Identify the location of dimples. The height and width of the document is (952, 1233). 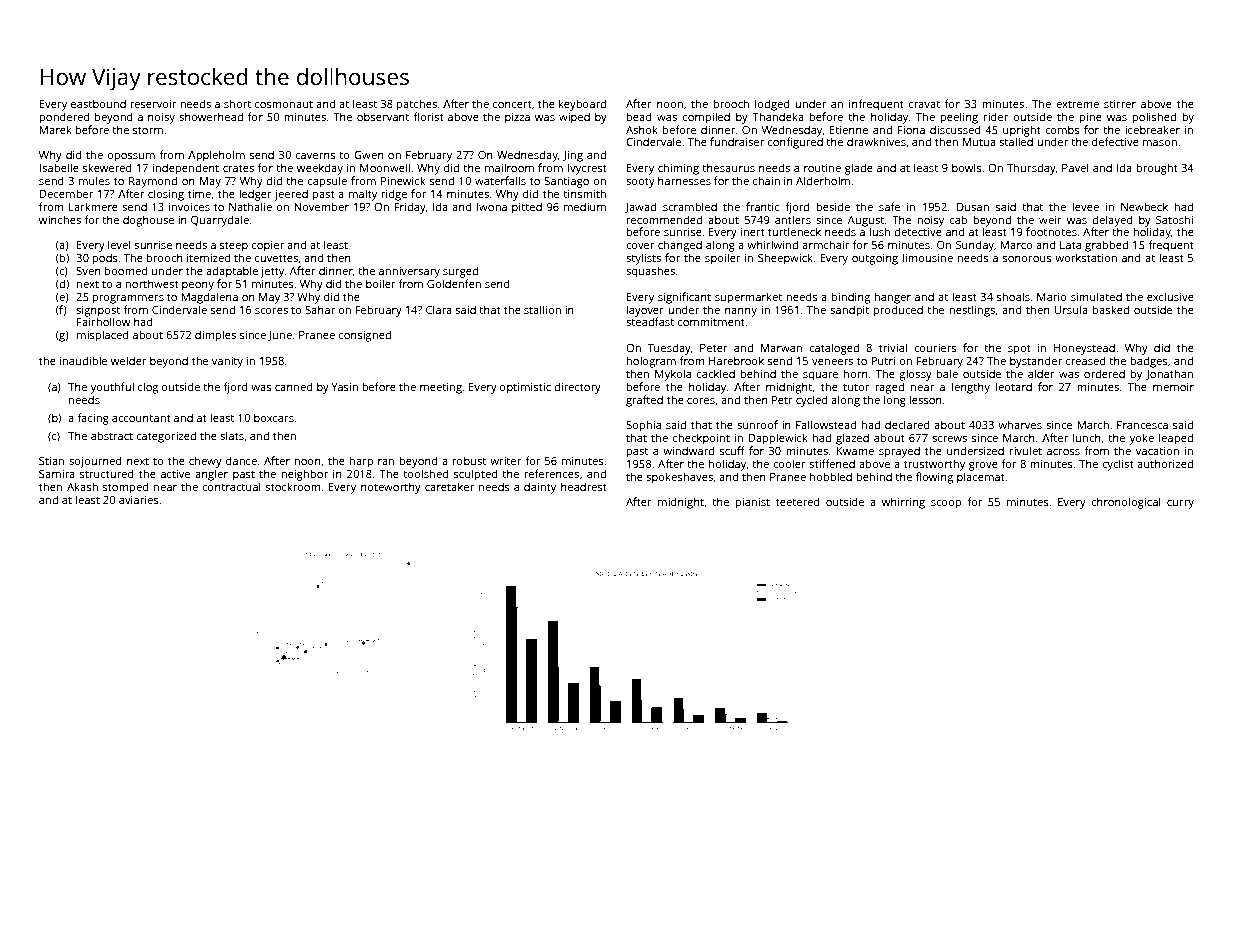
(215, 336).
